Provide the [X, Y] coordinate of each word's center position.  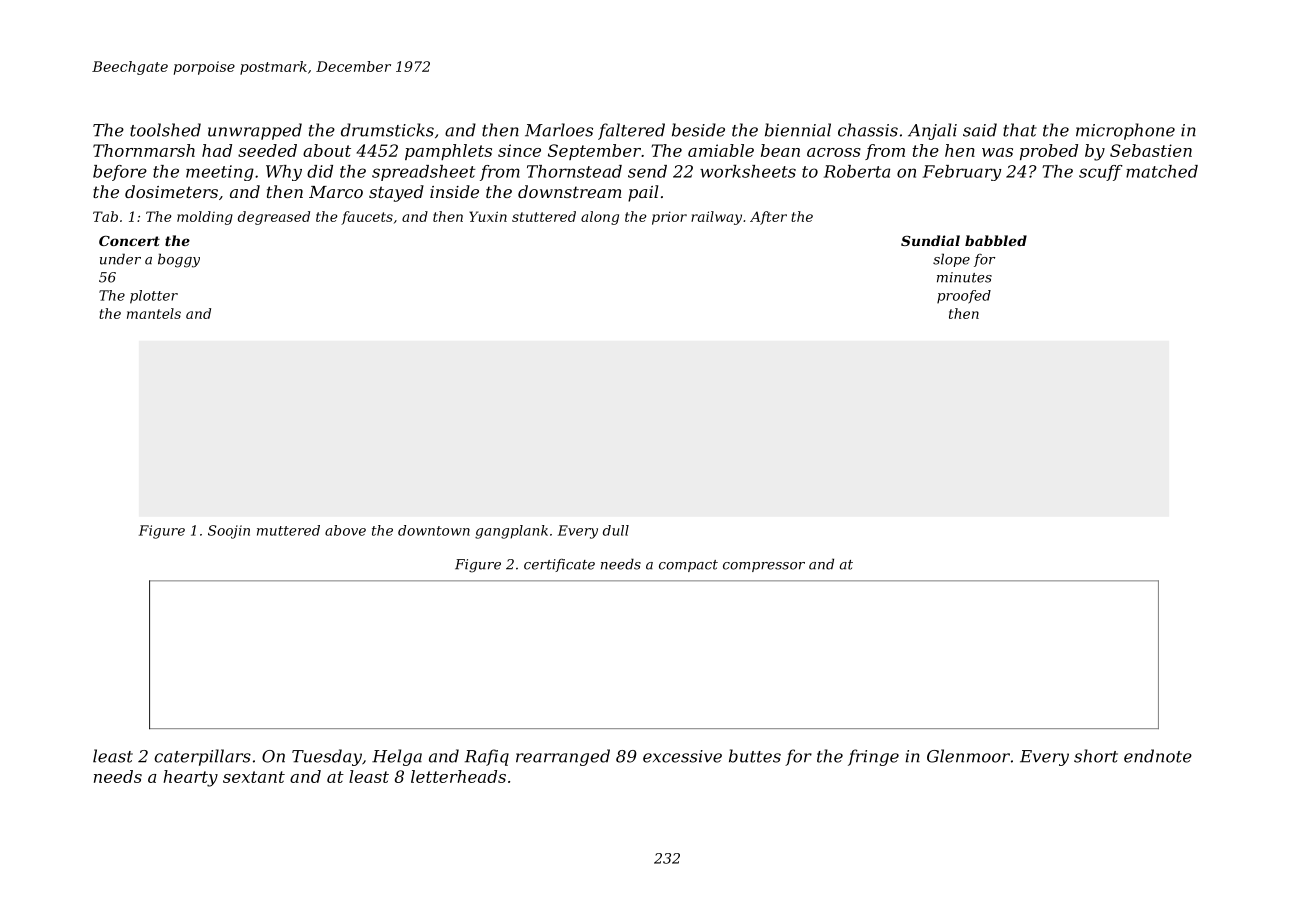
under [120, 259]
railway [716, 218]
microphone [1125, 131]
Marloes [559, 130]
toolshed [165, 130]
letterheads [458, 776]
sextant [254, 777]
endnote [1158, 756]
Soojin [229, 532]
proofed [964, 297]
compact [688, 566]
